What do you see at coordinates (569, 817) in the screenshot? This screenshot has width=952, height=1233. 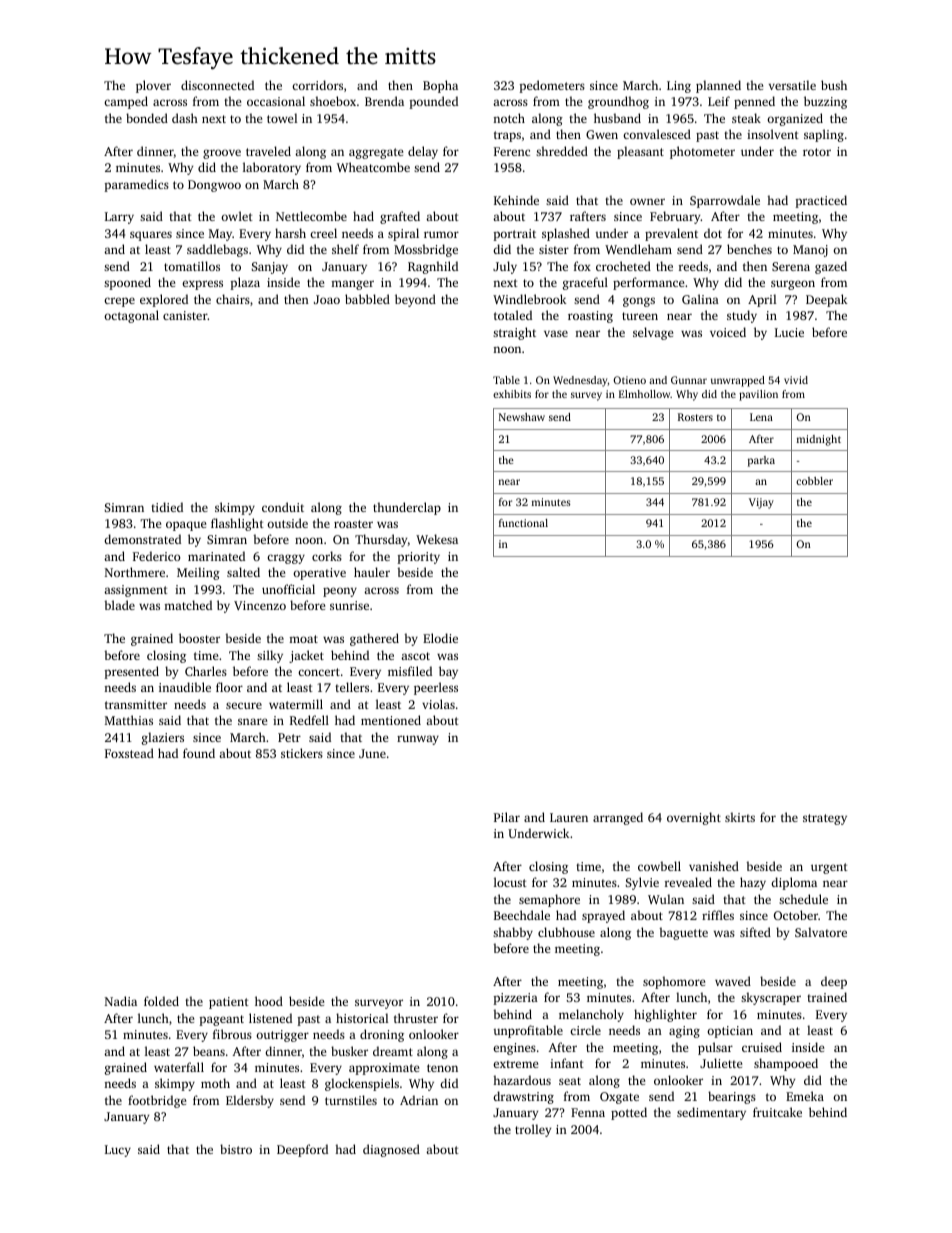 I see `Lauren` at bounding box center [569, 817].
